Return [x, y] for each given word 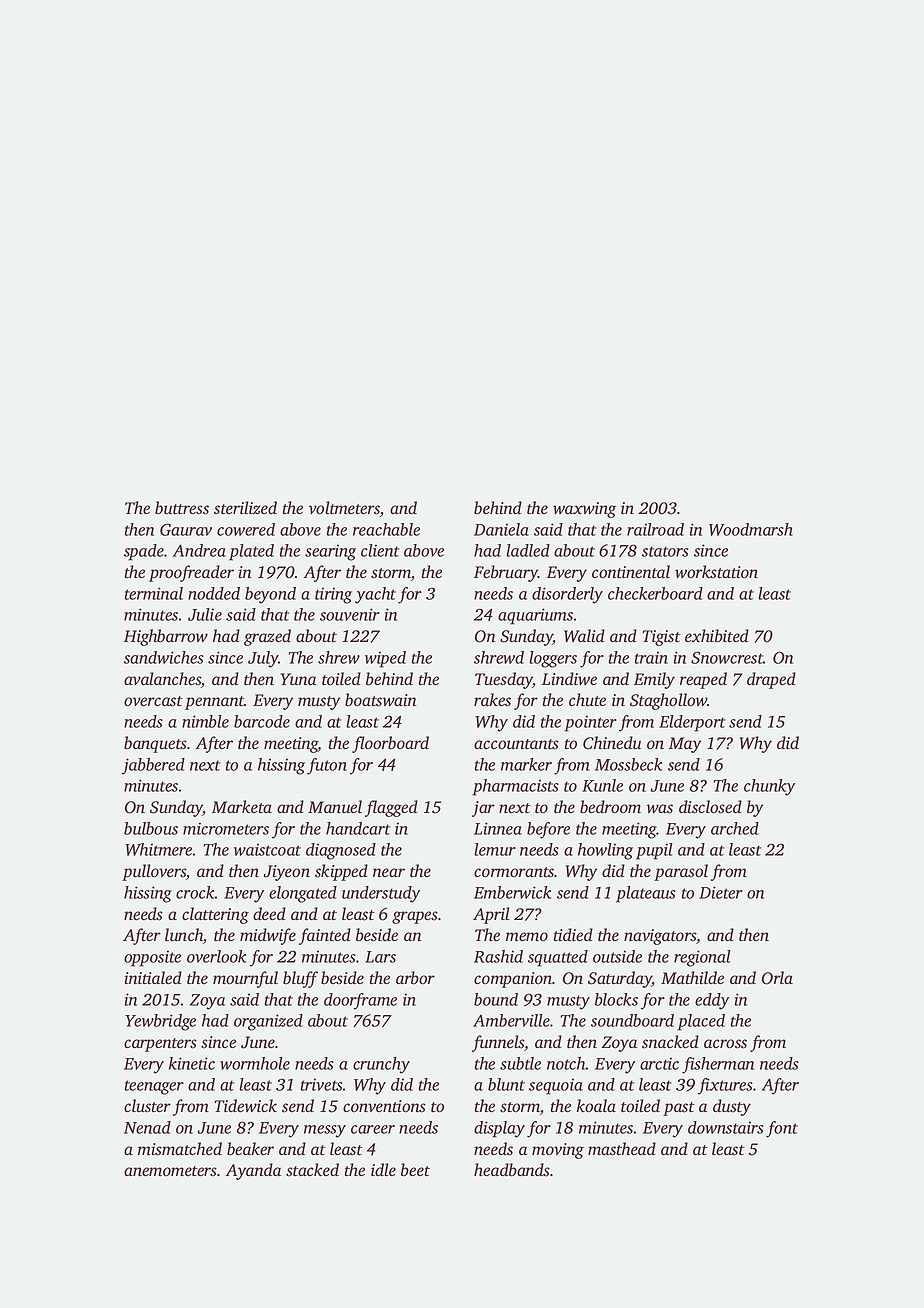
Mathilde [692, 978]
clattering [215, 915]
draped [771, 680]
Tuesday [504, 680]
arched [735, 828]
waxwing [584, 510]
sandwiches [164, 657]
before [548, 830]
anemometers [170, 1171]
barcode [262, 721]
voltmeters [344, 508]
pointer [590, 723]
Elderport [692, 723]
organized [268, 1022]
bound [496, 999]
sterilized [245, 508]
